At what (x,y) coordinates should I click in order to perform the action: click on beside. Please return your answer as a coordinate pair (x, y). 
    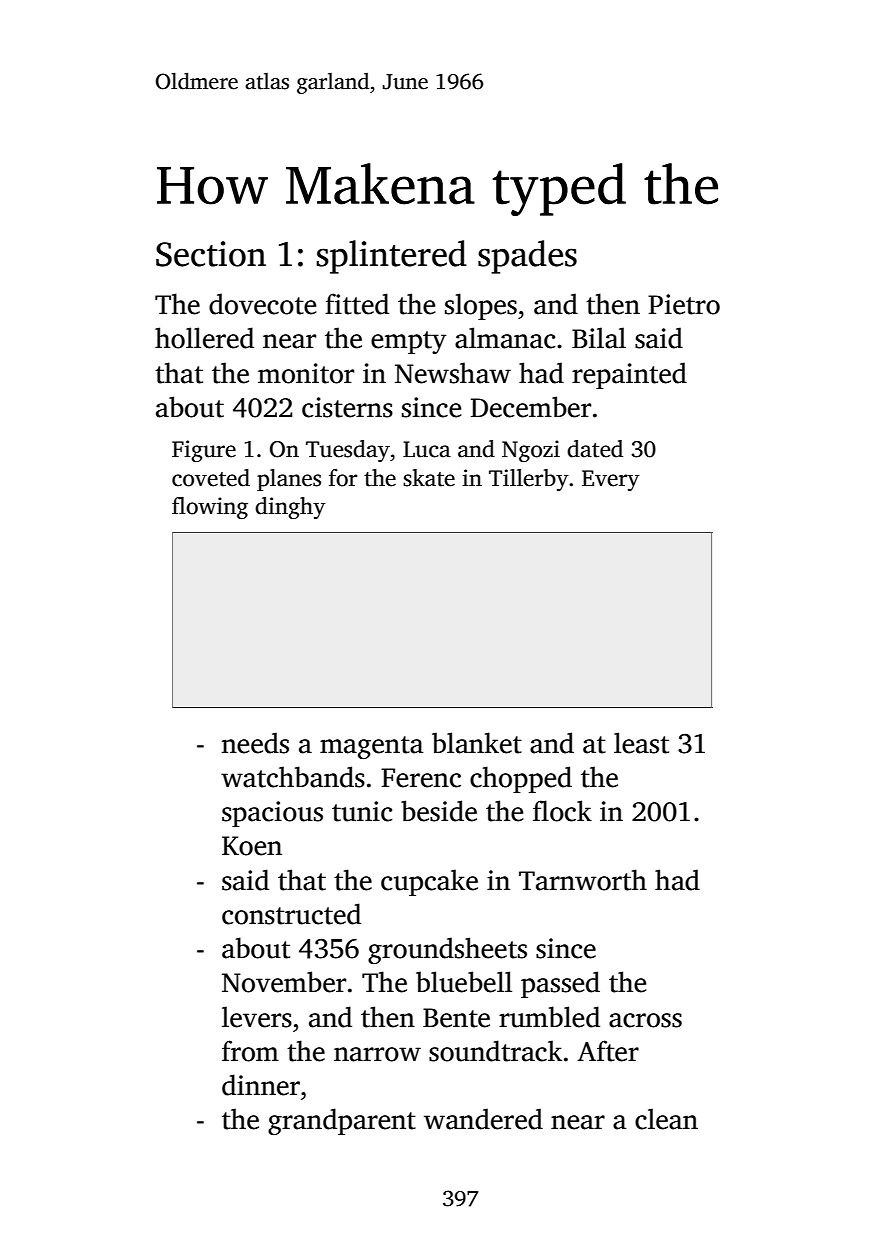
    Looking at the image, I should click on (439, 811).
